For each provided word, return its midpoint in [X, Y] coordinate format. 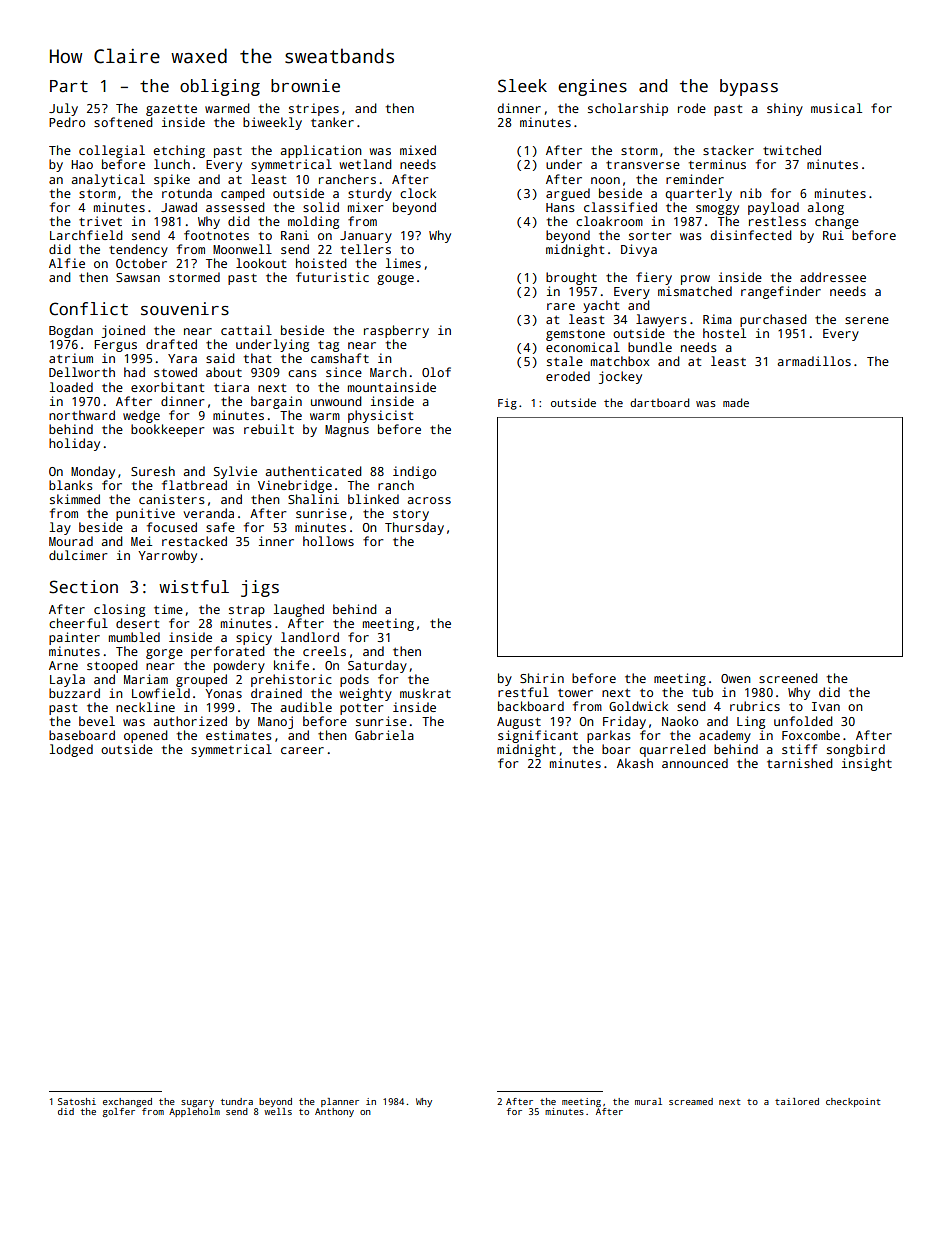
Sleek [522, 86]
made [736, 402]
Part [69, 86]
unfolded [803, 721]
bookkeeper [168, 430]
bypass [749, 87]
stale [565, 361]
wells [278, 1111]
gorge [164, 654]
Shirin [542, 678]
